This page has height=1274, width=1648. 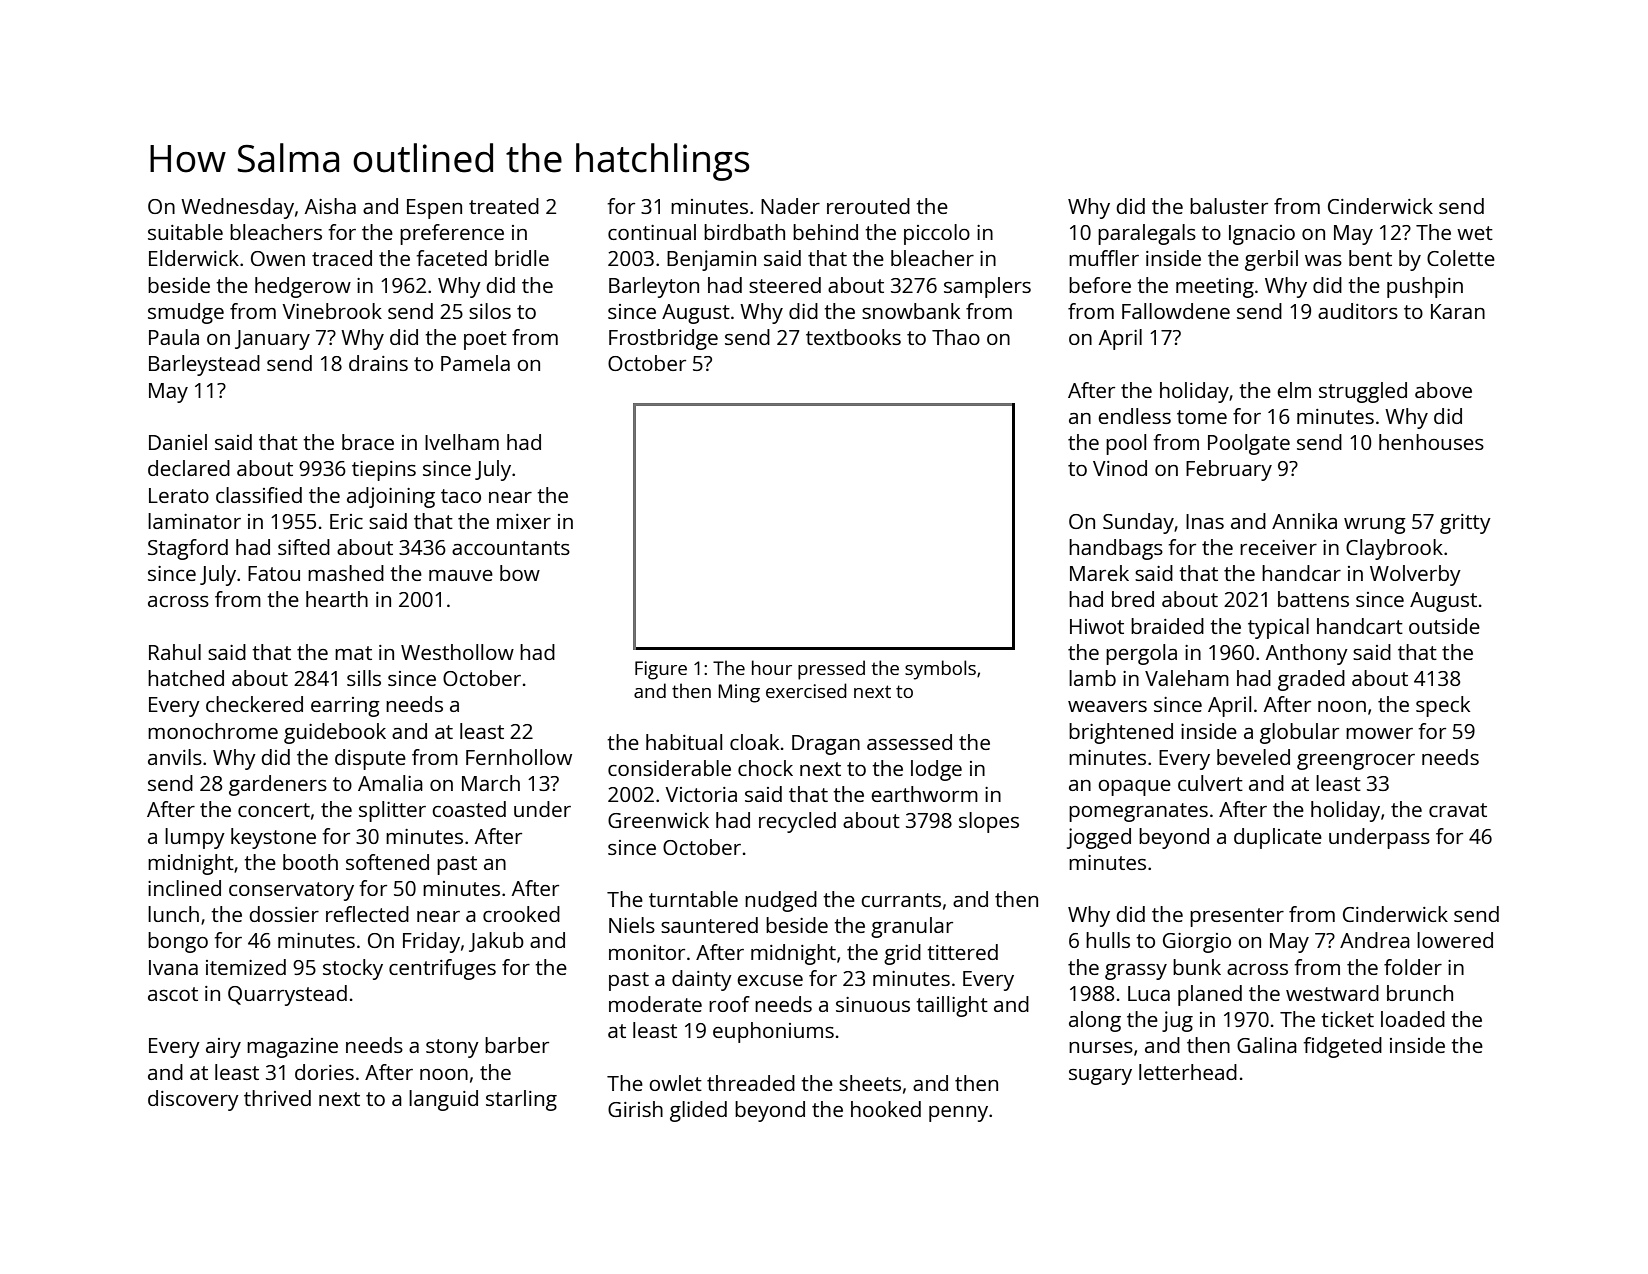 I want to click on beveled, so click(x=1253, y=757).
